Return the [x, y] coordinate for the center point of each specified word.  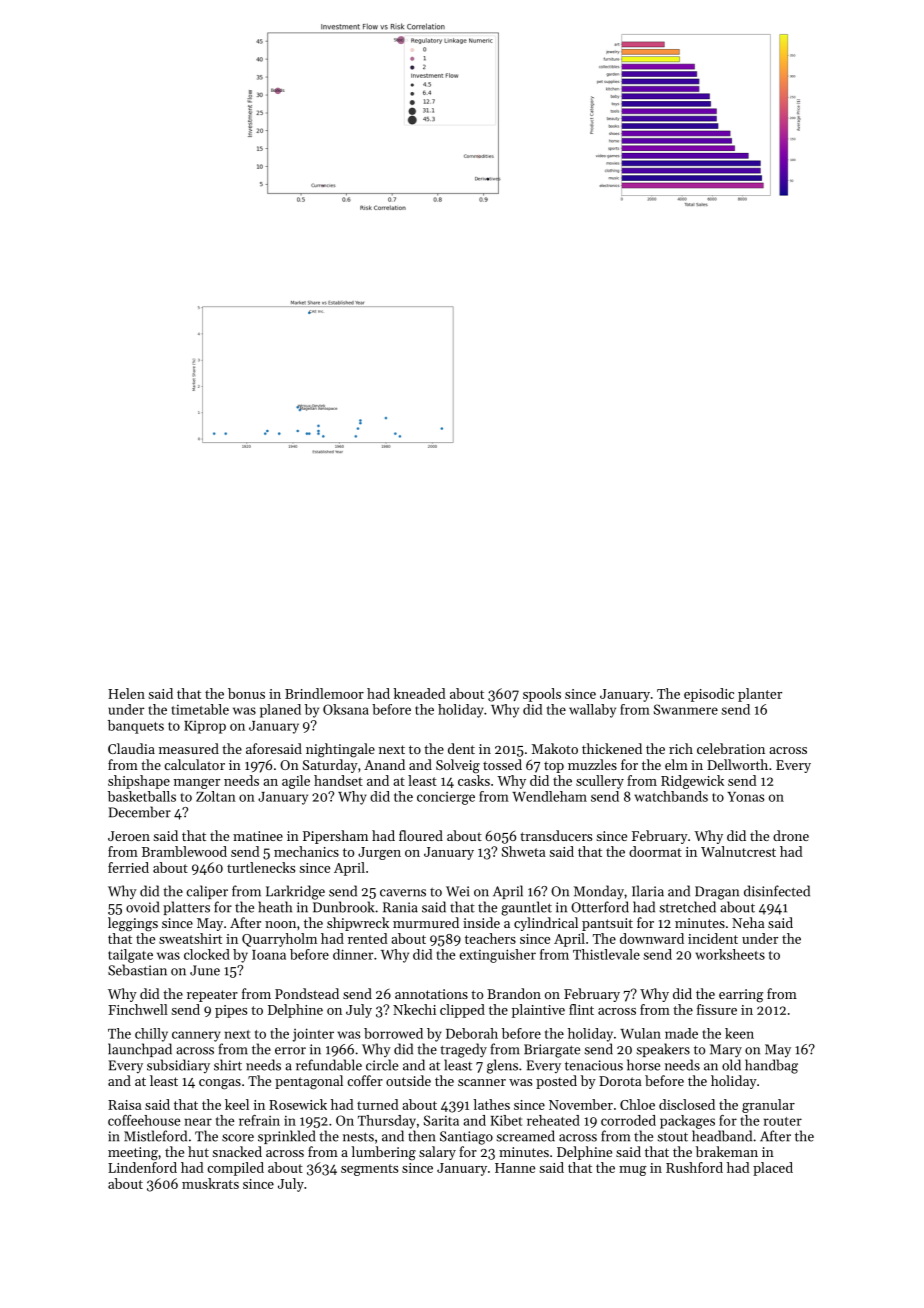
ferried [128, 867]
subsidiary [178, 1066]
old [731, 1065]
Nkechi [414, 1009]
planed [280, 711]
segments [369, 1170]
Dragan [717, 893]
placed [773, 1169]
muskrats [210, 1183]
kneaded [420, 693]
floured [421, 835]
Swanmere [686, 709]
